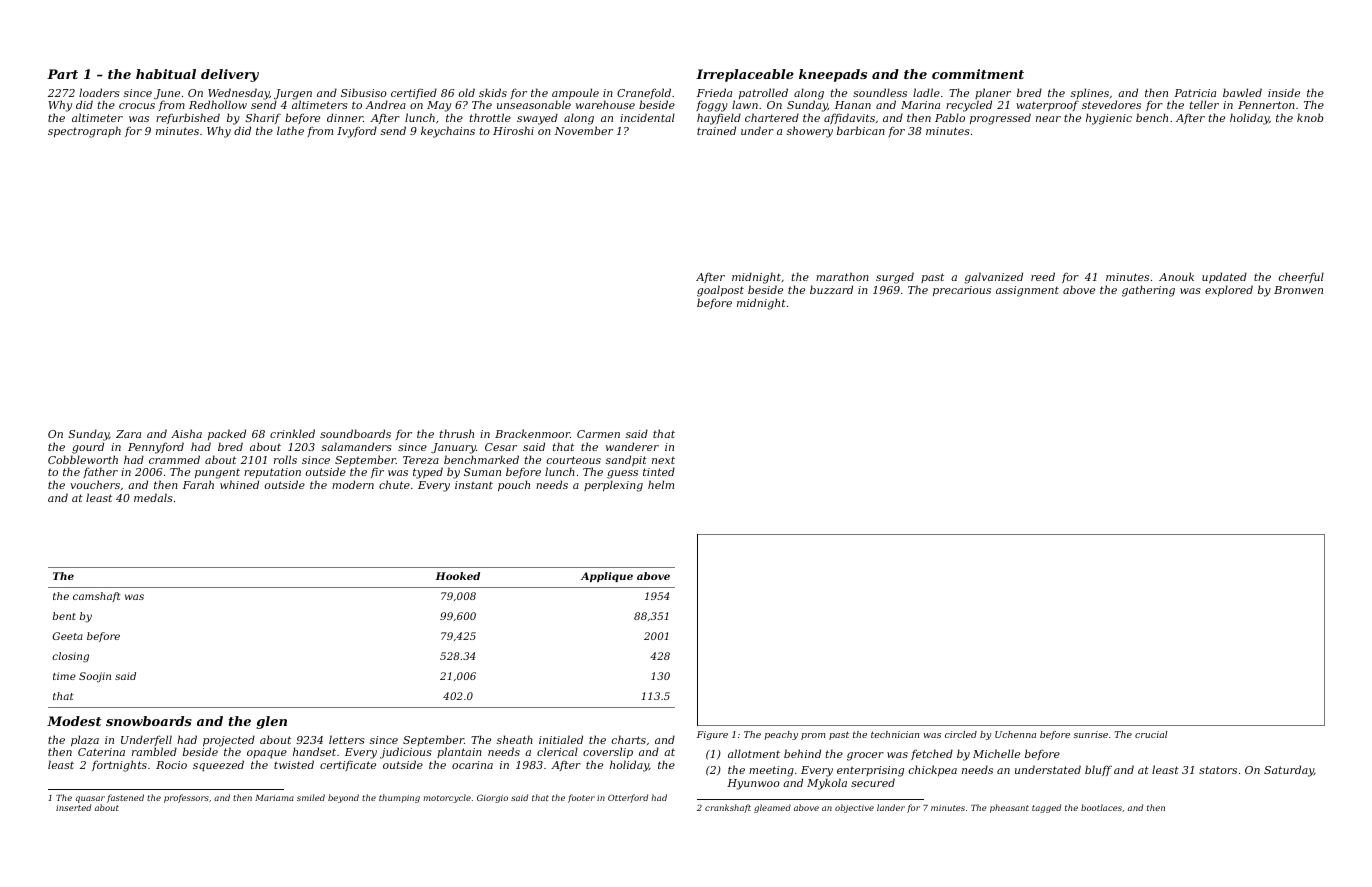  I want to click on lathe, so click(290, 130).
